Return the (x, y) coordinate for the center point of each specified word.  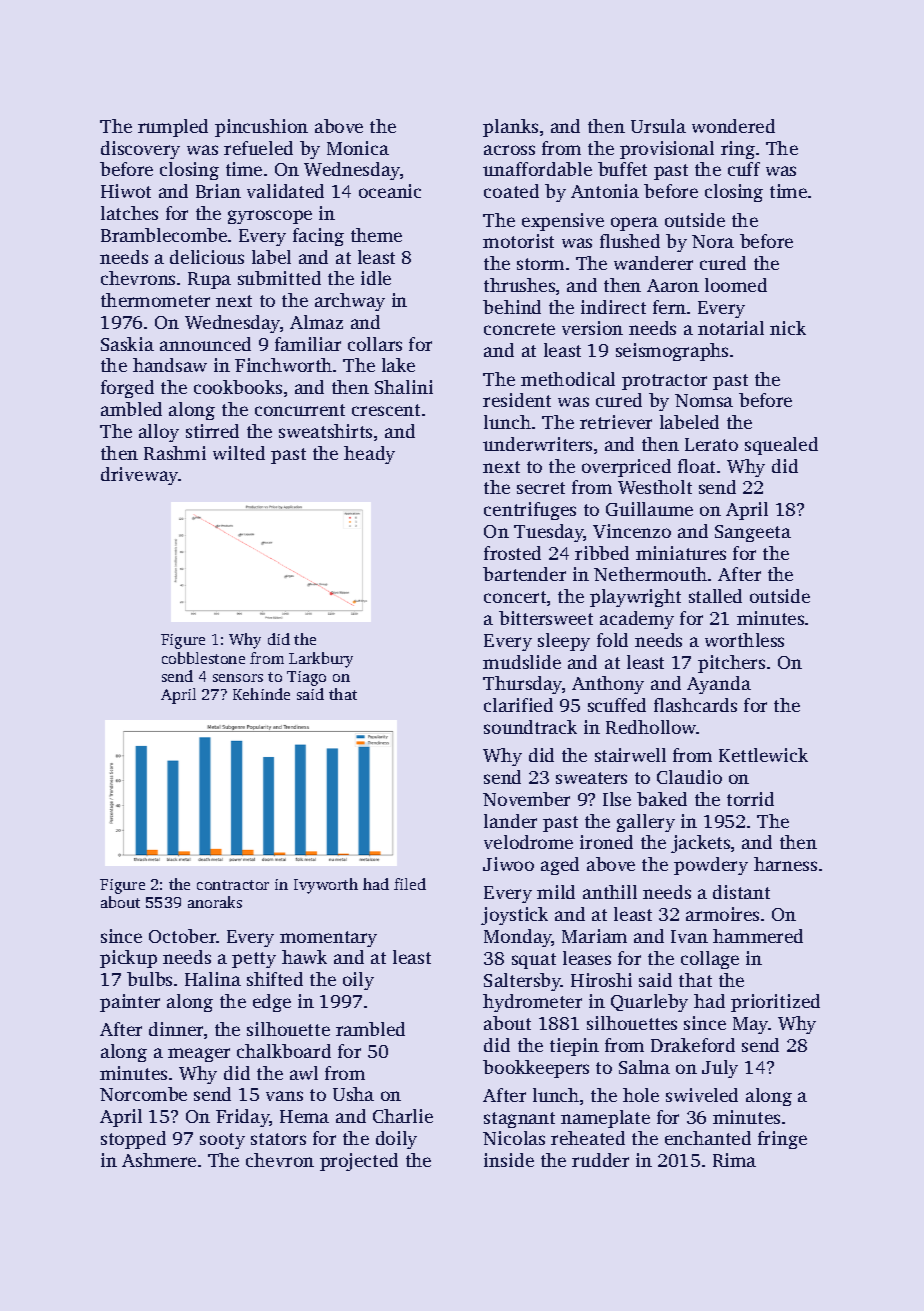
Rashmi (175, 453)
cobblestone (203, 658)
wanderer (653, 263)
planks (510, 128)
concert (515, 597)
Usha (353, 1094)
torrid (750, 799)
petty (254, 960)
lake (398, 365)
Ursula (658, 126)
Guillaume (649, 509)
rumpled (173, 128)
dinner (176, 1029)
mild (556, 892)
